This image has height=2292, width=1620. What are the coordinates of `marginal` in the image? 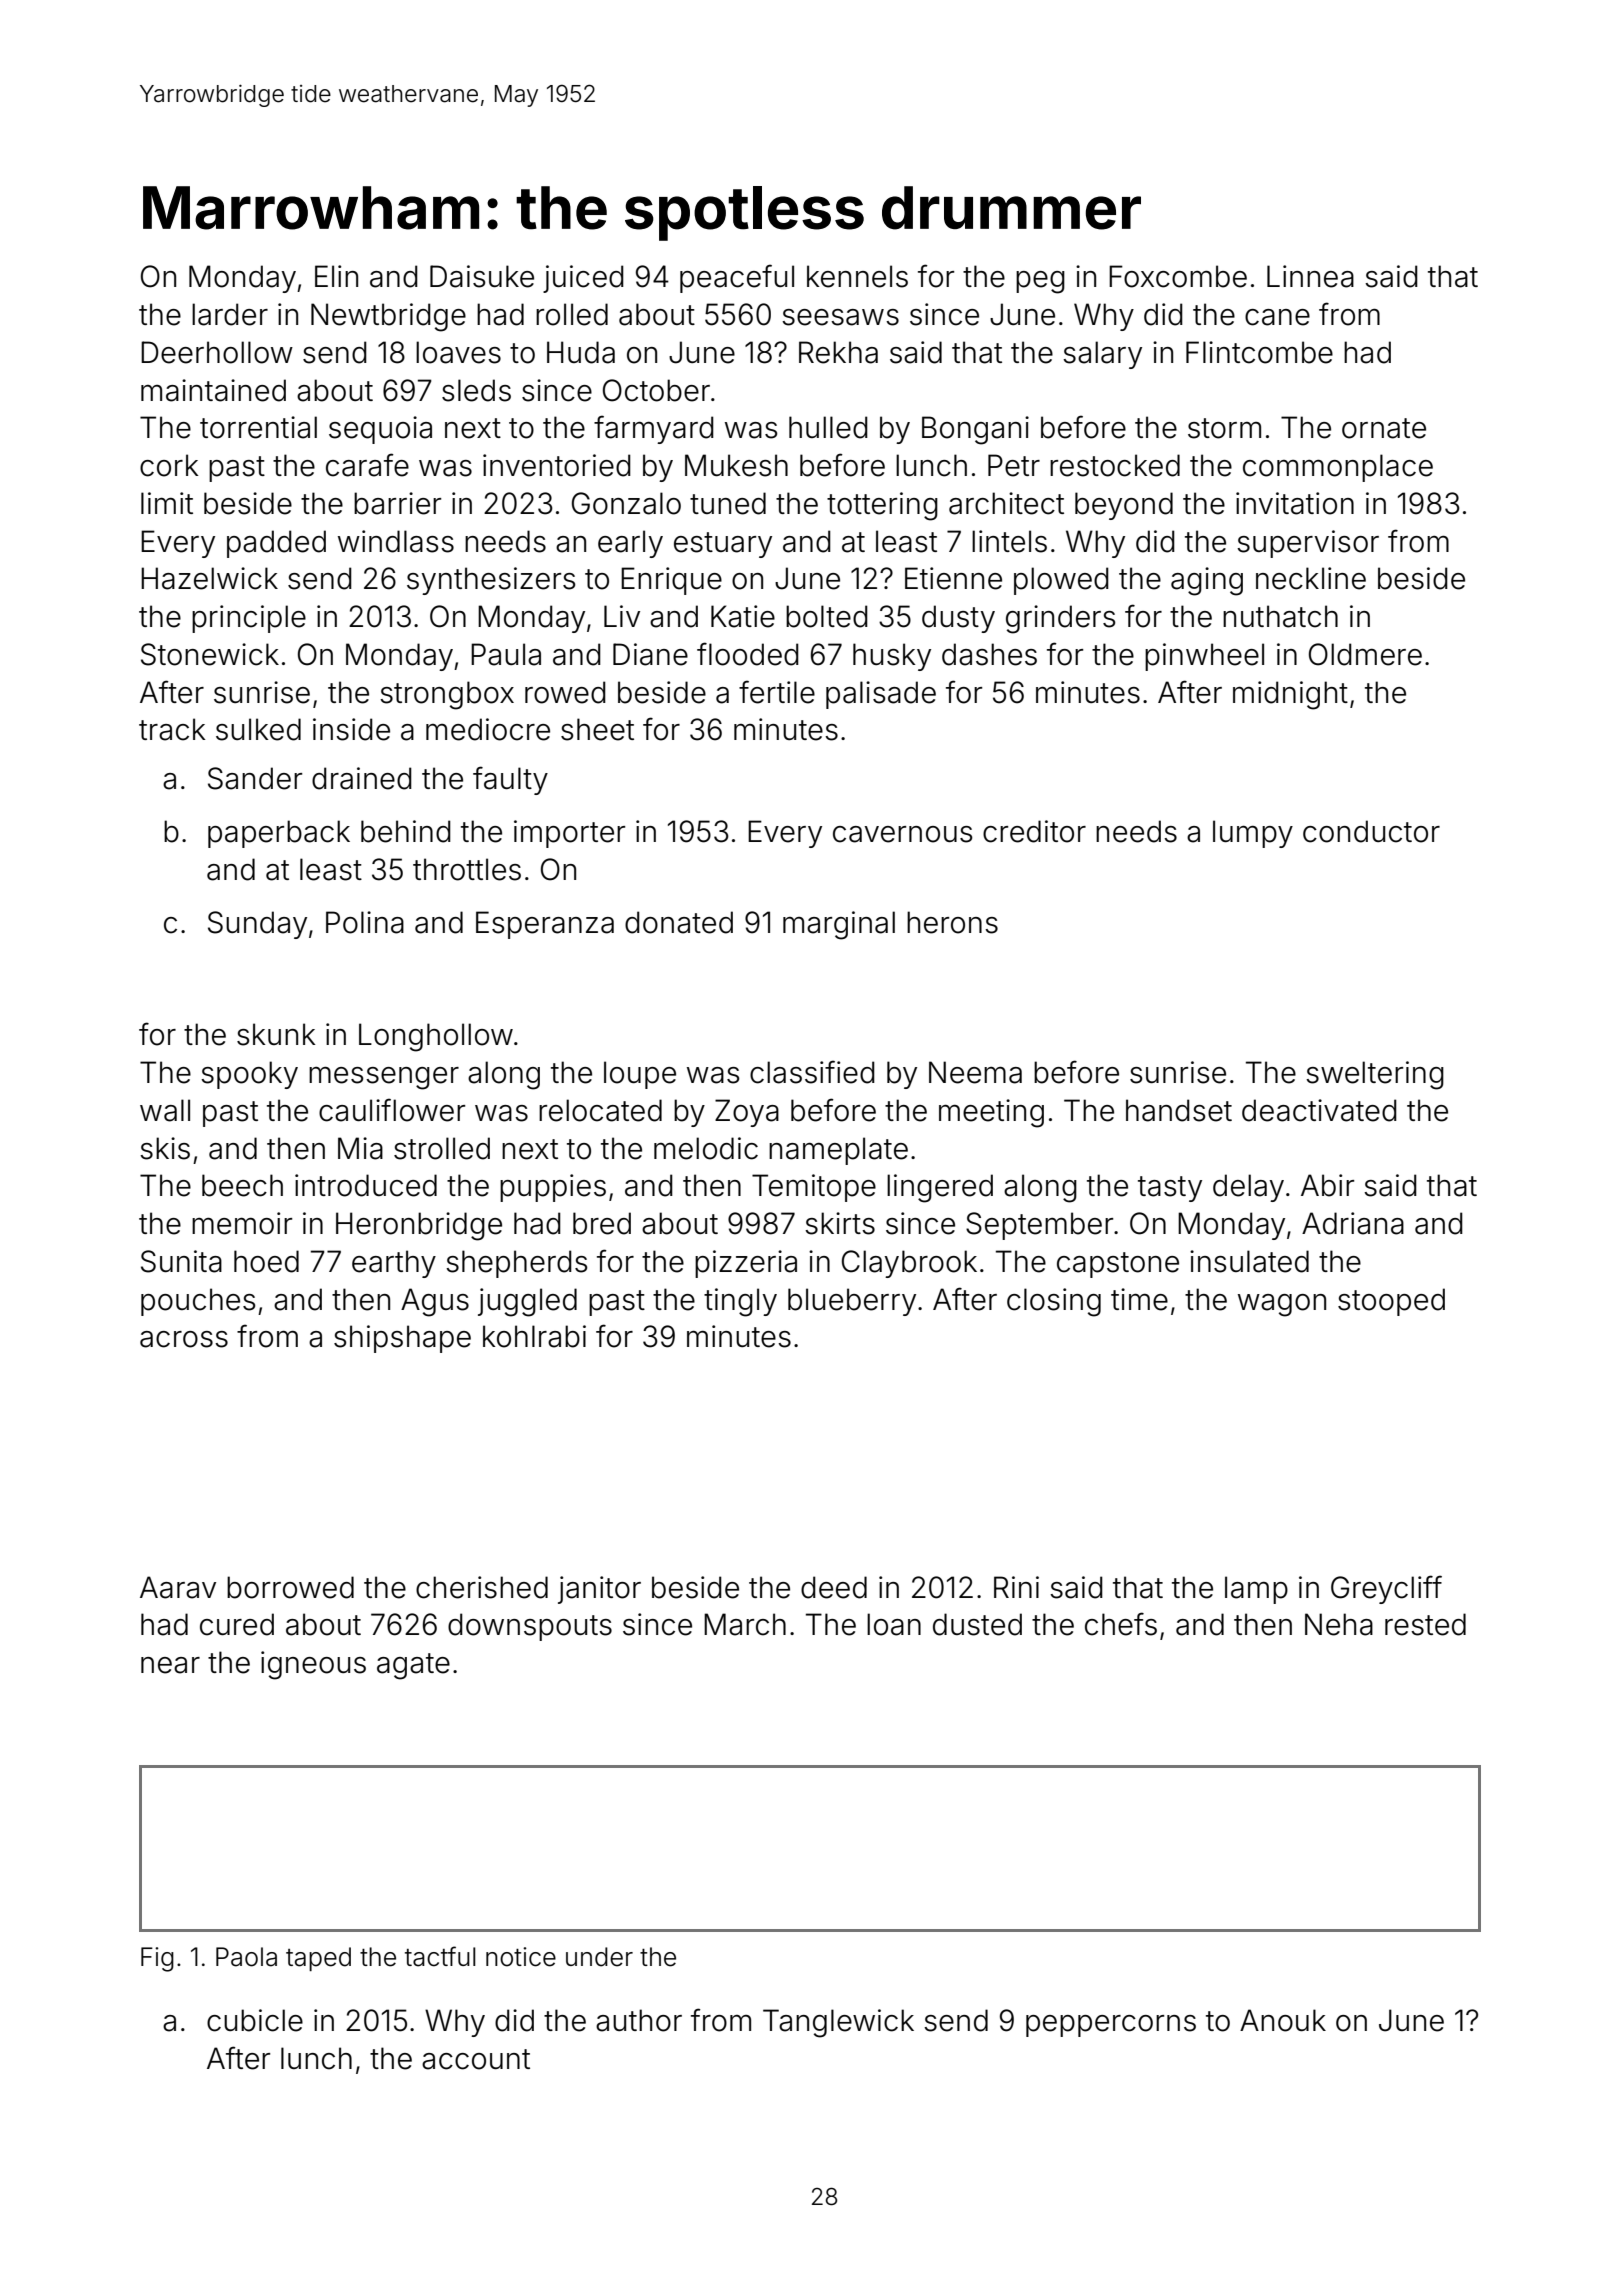 It's located at (839, 925).
